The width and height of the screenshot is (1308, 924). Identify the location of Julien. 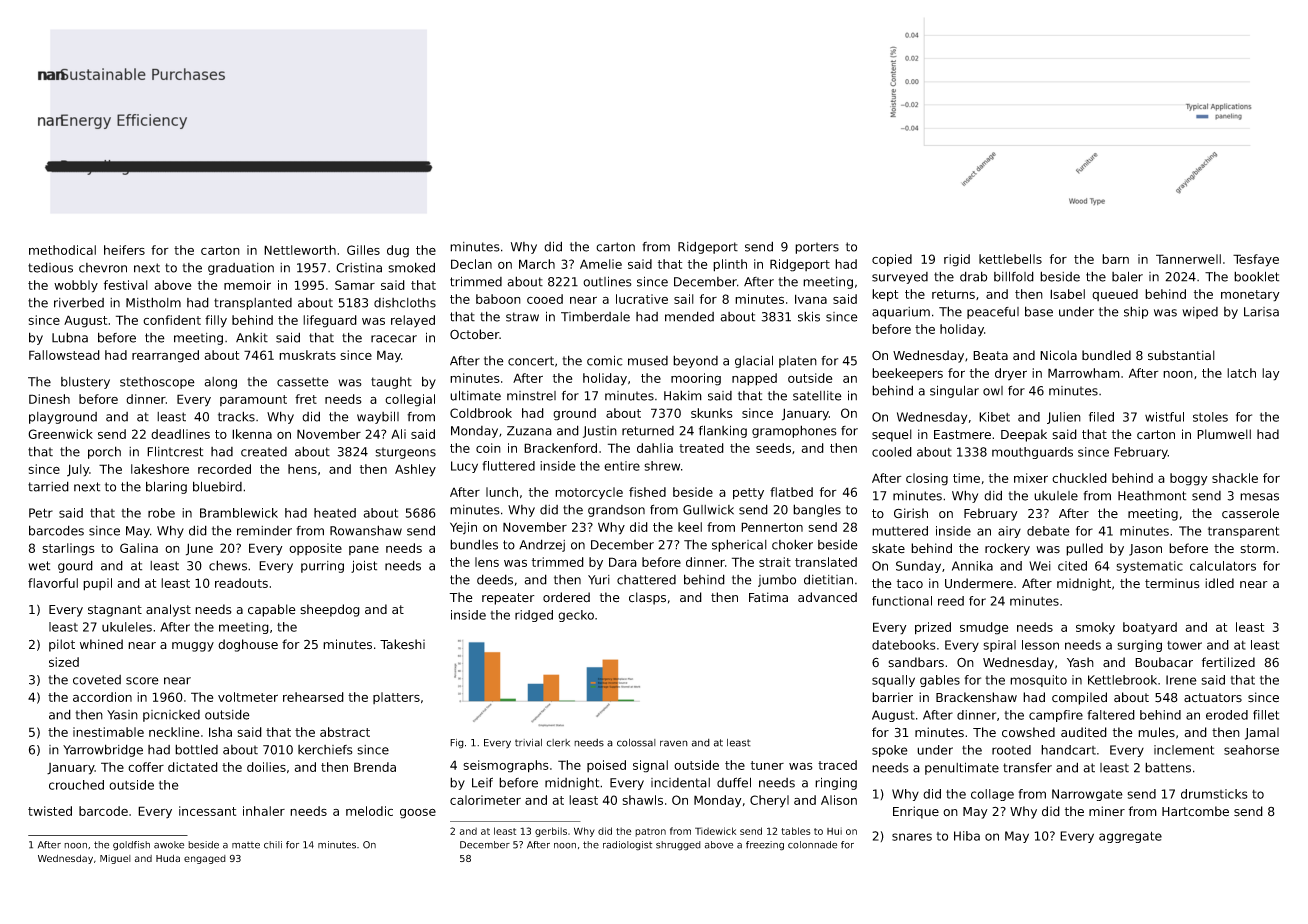
(1064, 418).
